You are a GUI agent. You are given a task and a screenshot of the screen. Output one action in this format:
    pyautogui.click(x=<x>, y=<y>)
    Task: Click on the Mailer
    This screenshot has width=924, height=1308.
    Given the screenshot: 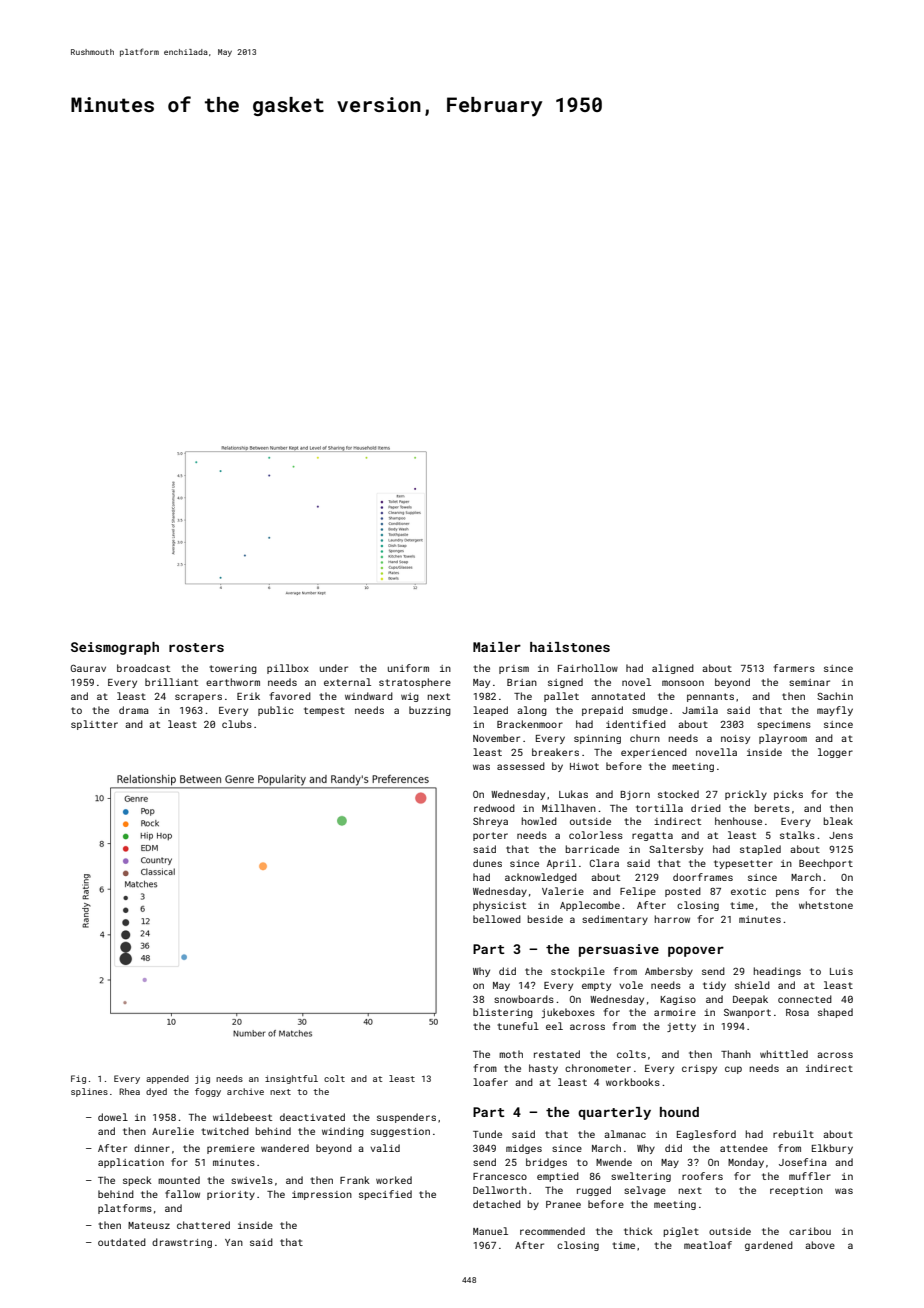 What is the action you would take?
    pyautogui.click(x=497, y=647)
